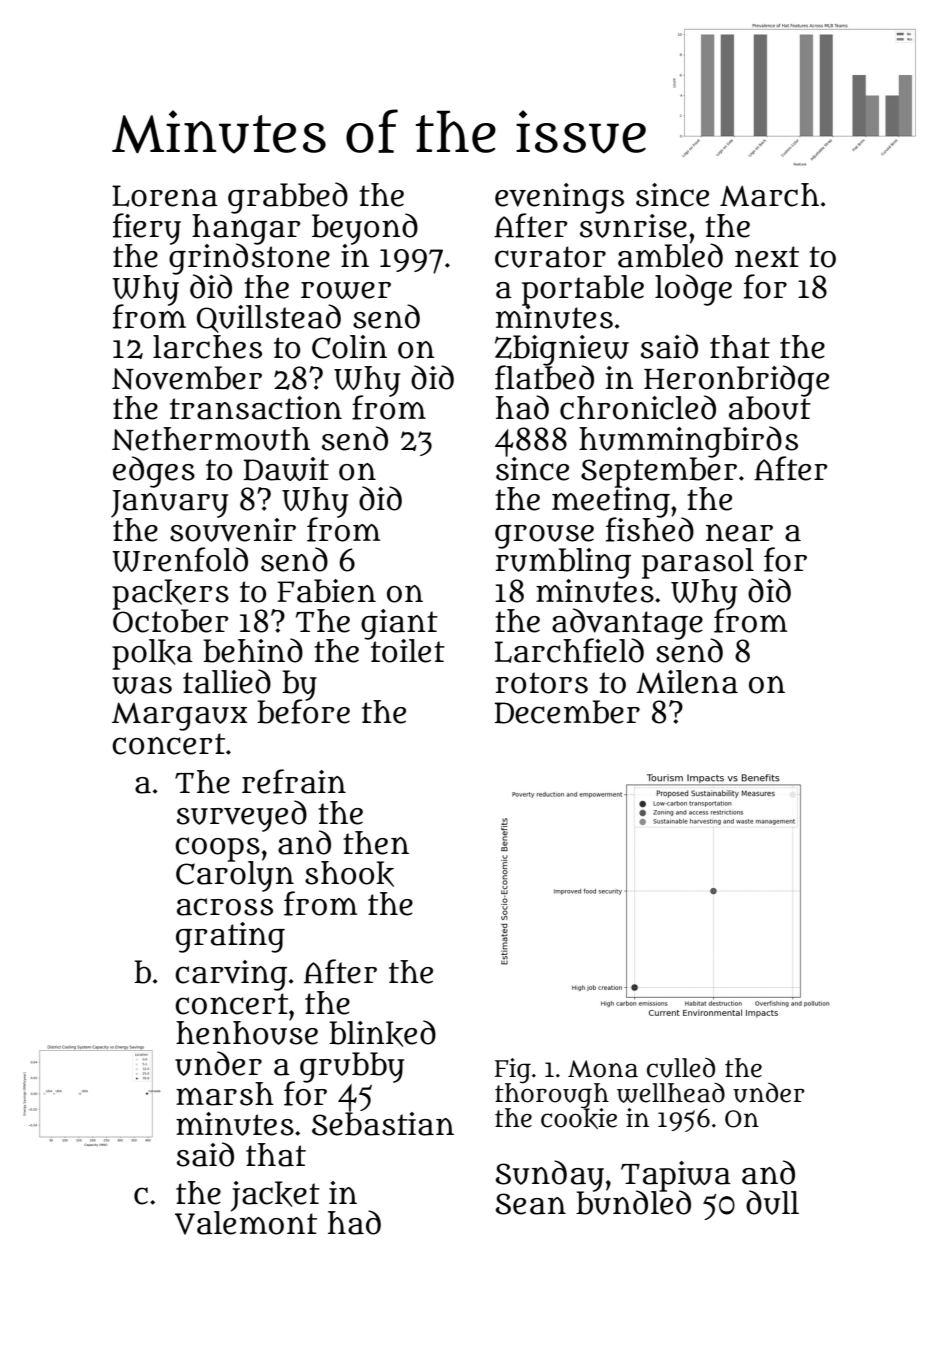  I want to click on ambled, so click(670, 255).
